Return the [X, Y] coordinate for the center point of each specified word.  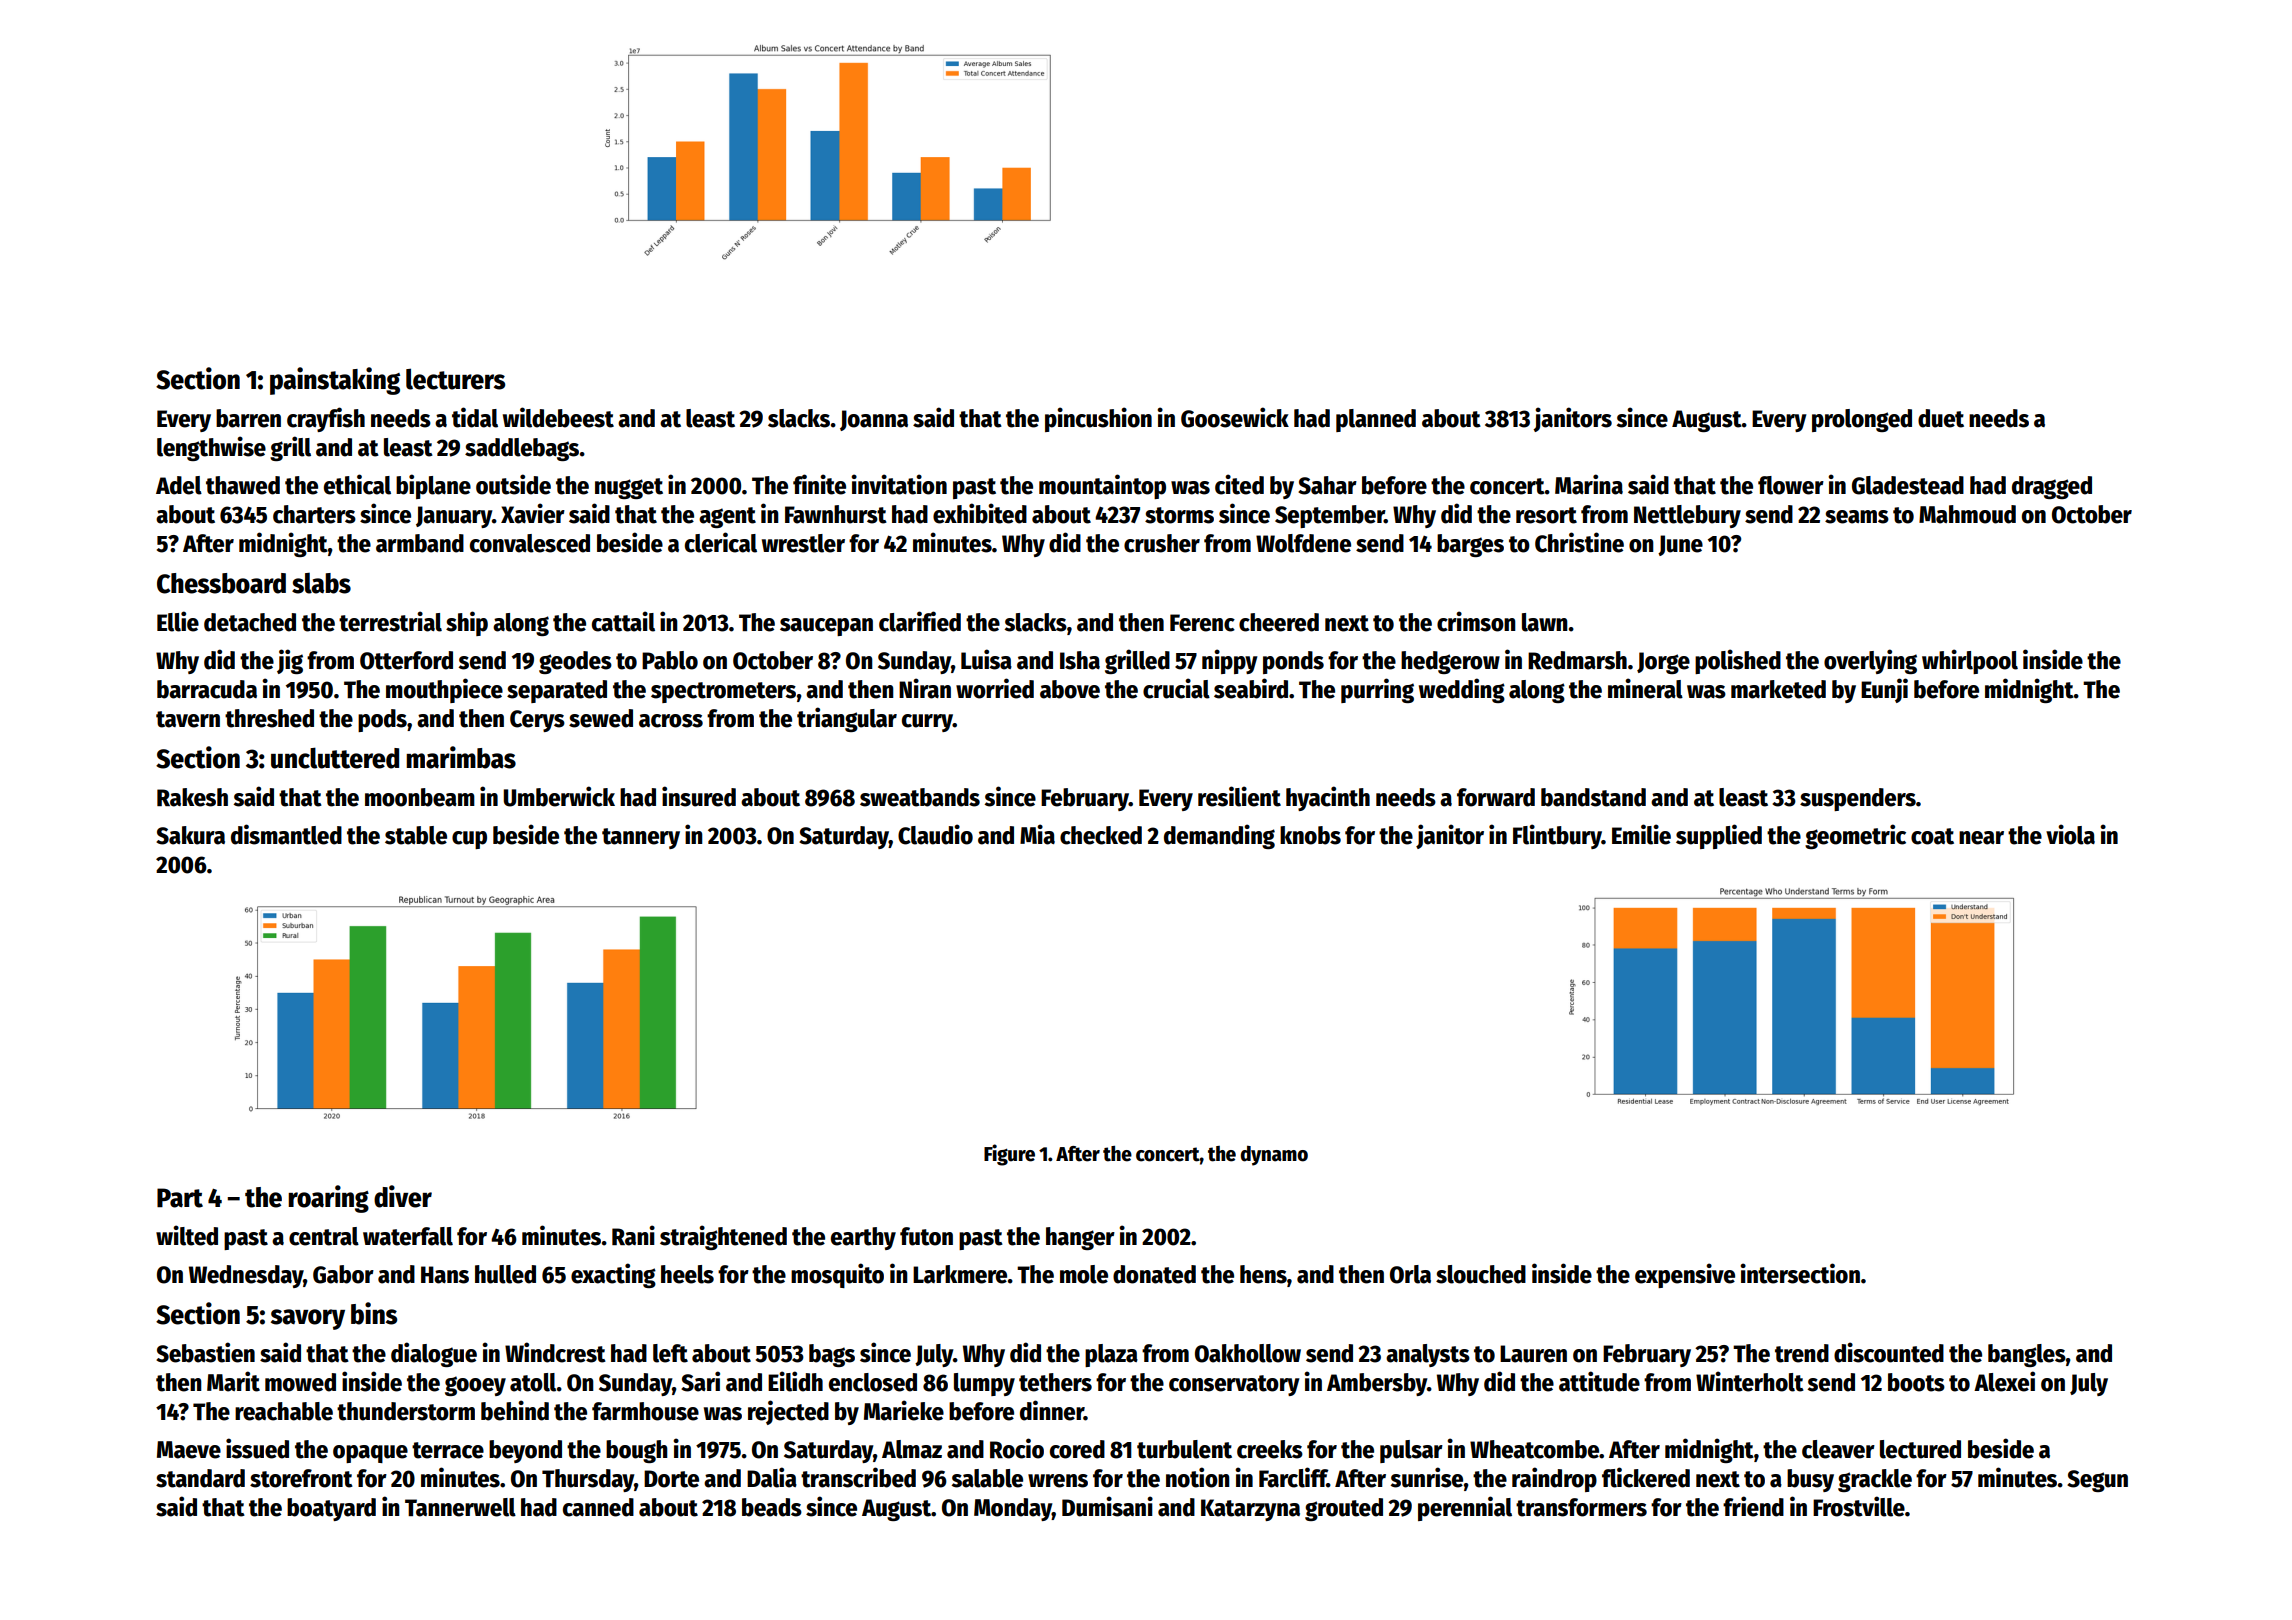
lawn [1545, 622]
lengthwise [211, 448]
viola [2070, 834]
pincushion [1098, 419]
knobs [1310, 835]
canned [598, 1507]
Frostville [1859, 1506]
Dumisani [1107, 1506]
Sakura [190, 835]
